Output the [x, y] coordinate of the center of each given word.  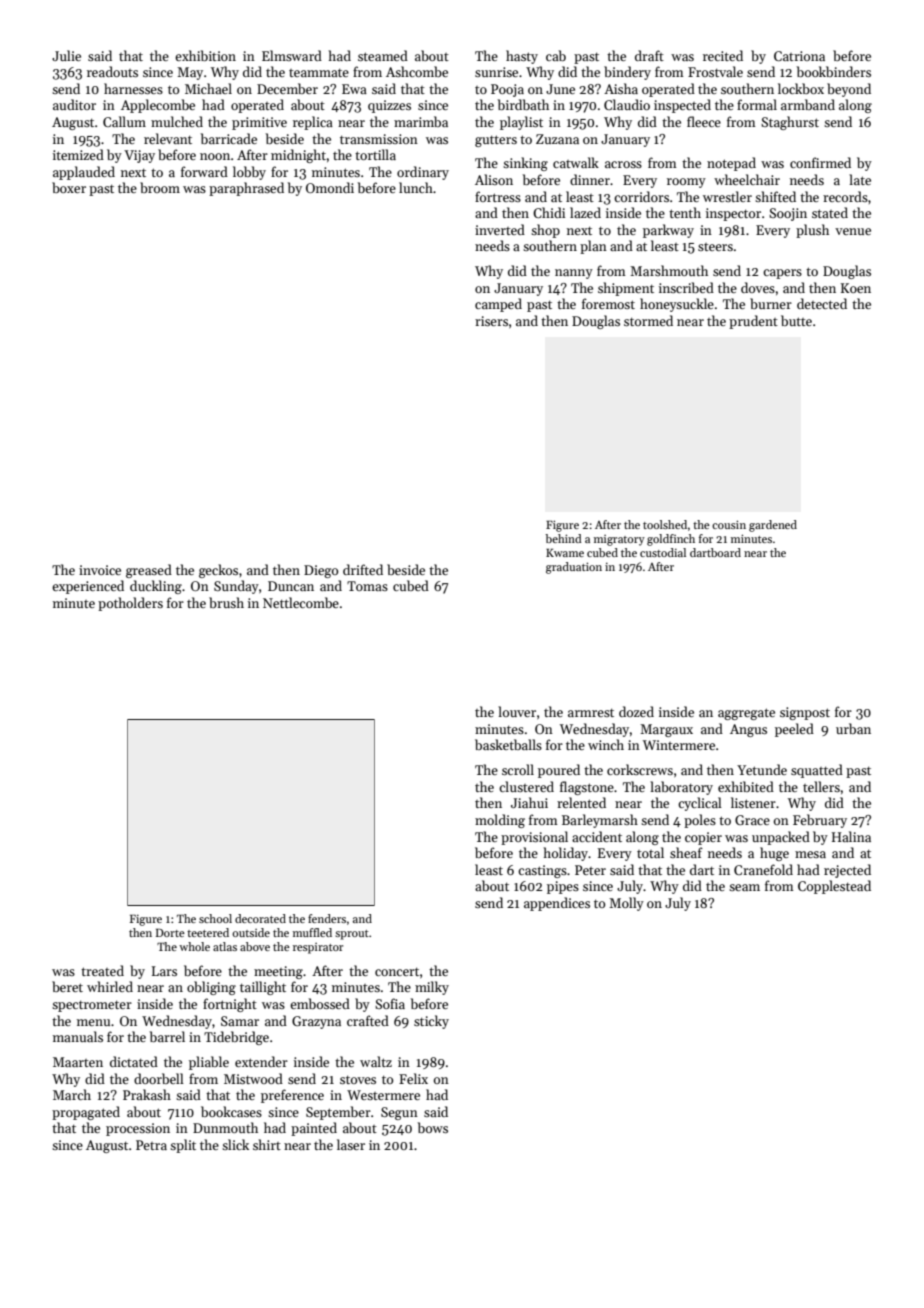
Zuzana [557, 139]
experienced [88, 587]
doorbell [159, 1078]
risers [491, 321]
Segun [399, 1113]
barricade [229, 138]
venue [853, 231]
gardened [773, 526]
